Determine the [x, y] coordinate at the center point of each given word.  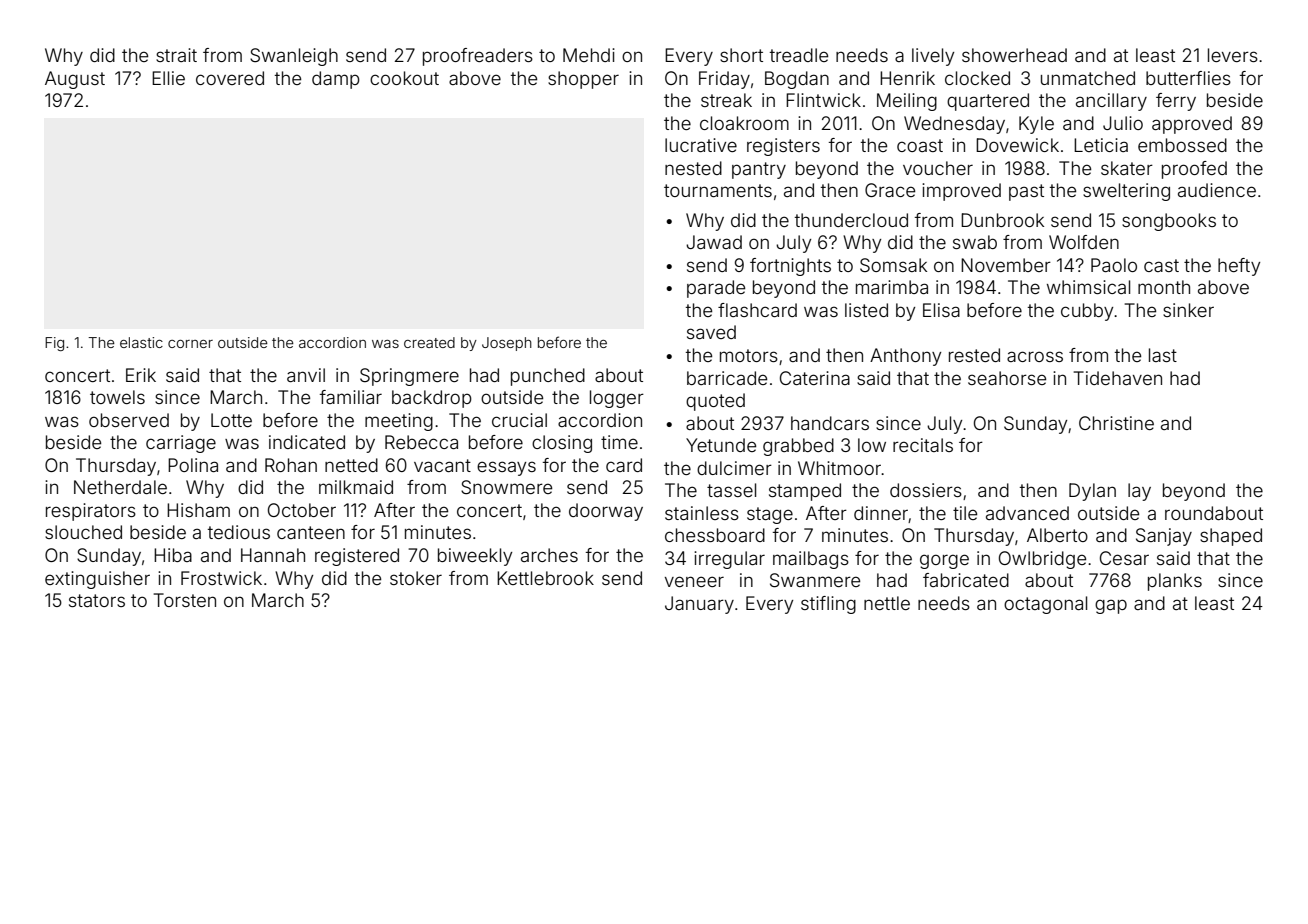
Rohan [291, 465]
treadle [799, 55]
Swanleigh [294, 57]
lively [933, 57]
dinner [881, 513]
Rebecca [421, 442]
